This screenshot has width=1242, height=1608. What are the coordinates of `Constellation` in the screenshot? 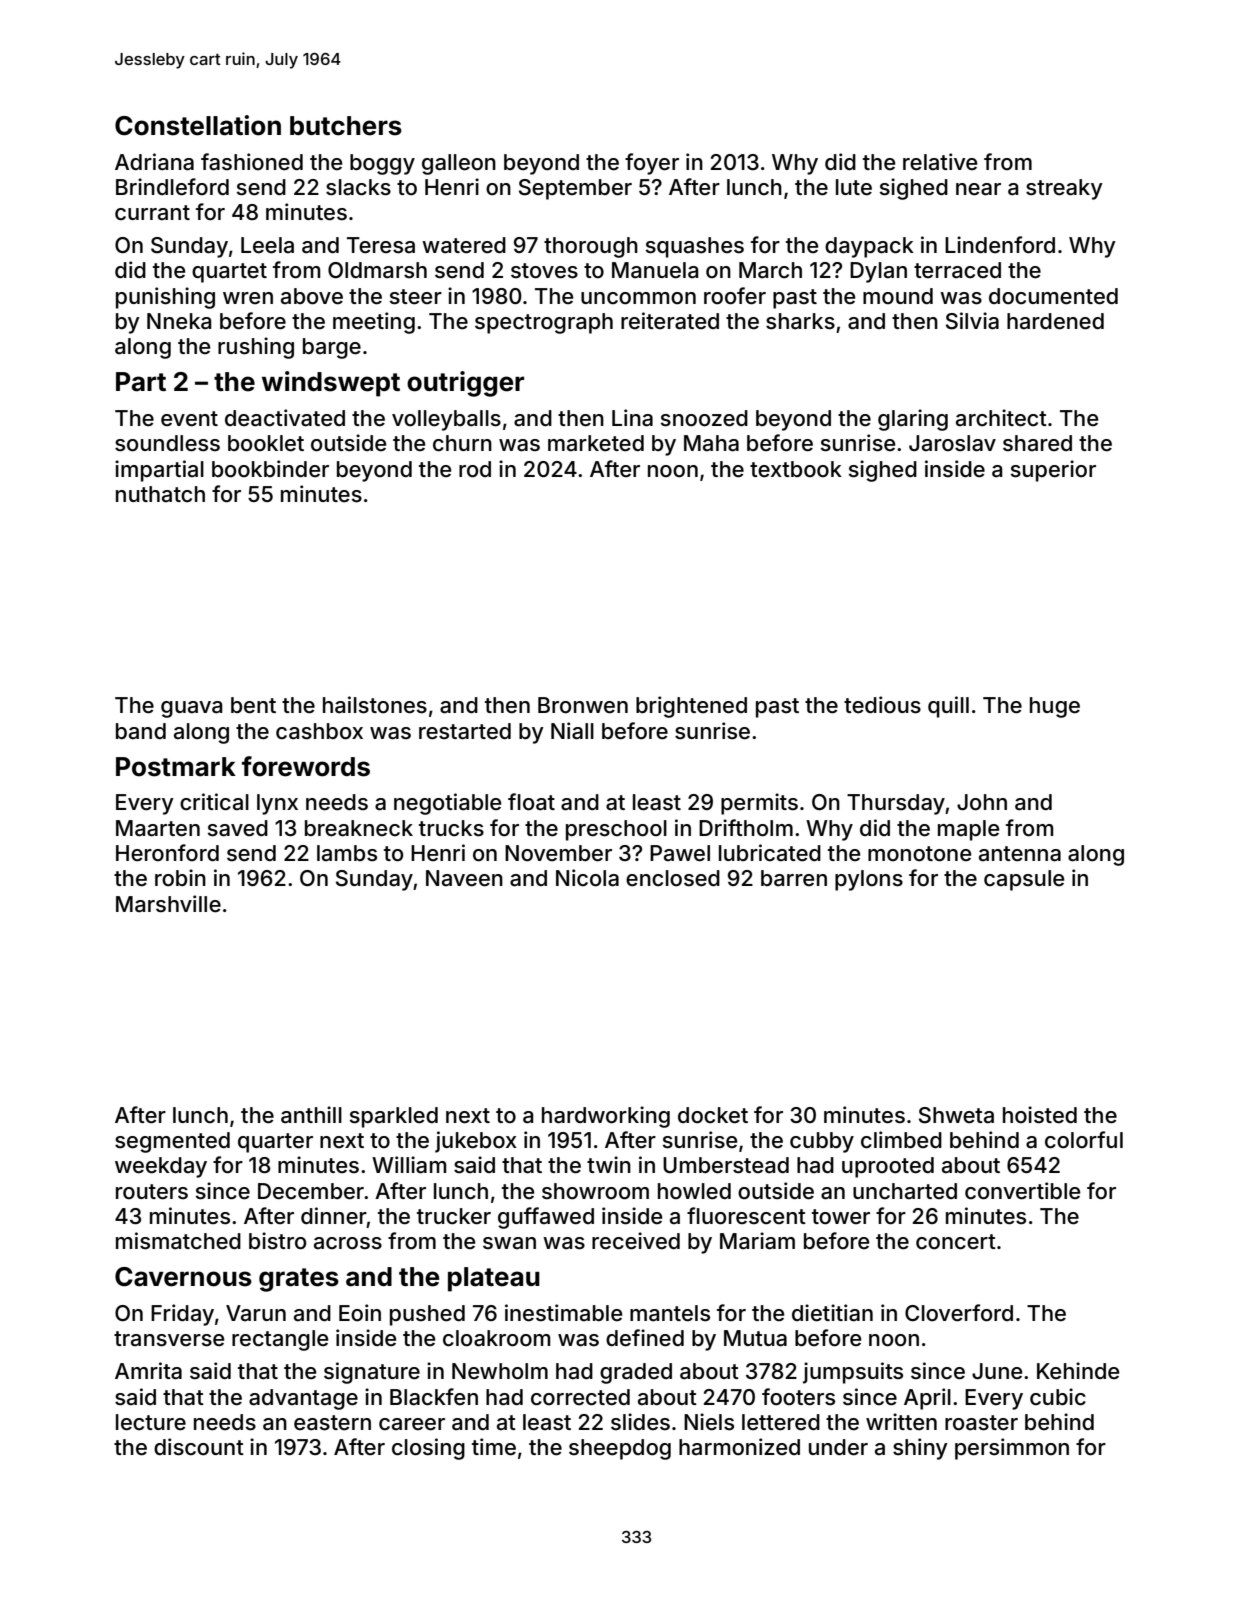 It's located at (198, 125).
